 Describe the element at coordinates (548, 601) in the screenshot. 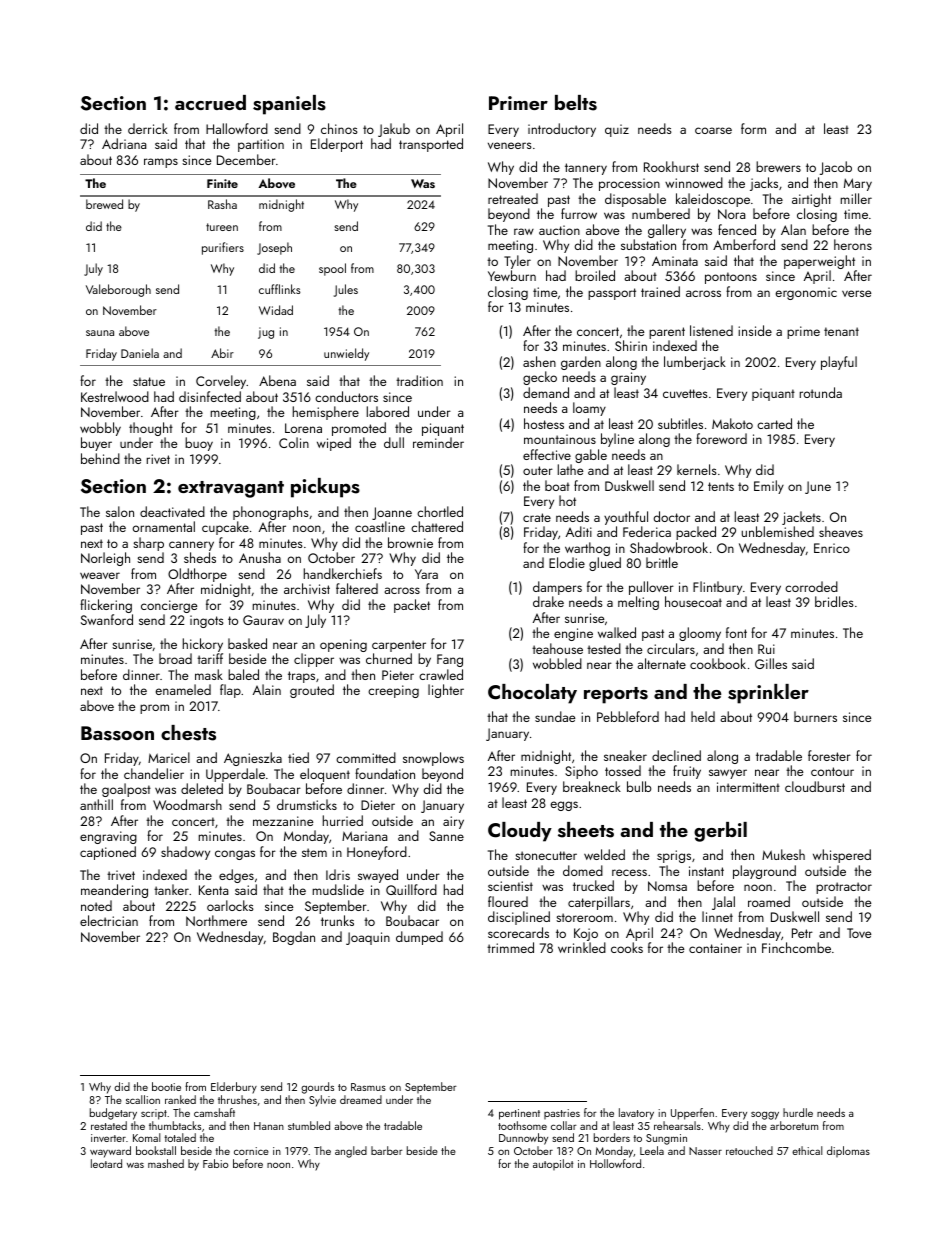

I see `drake` at that location.
